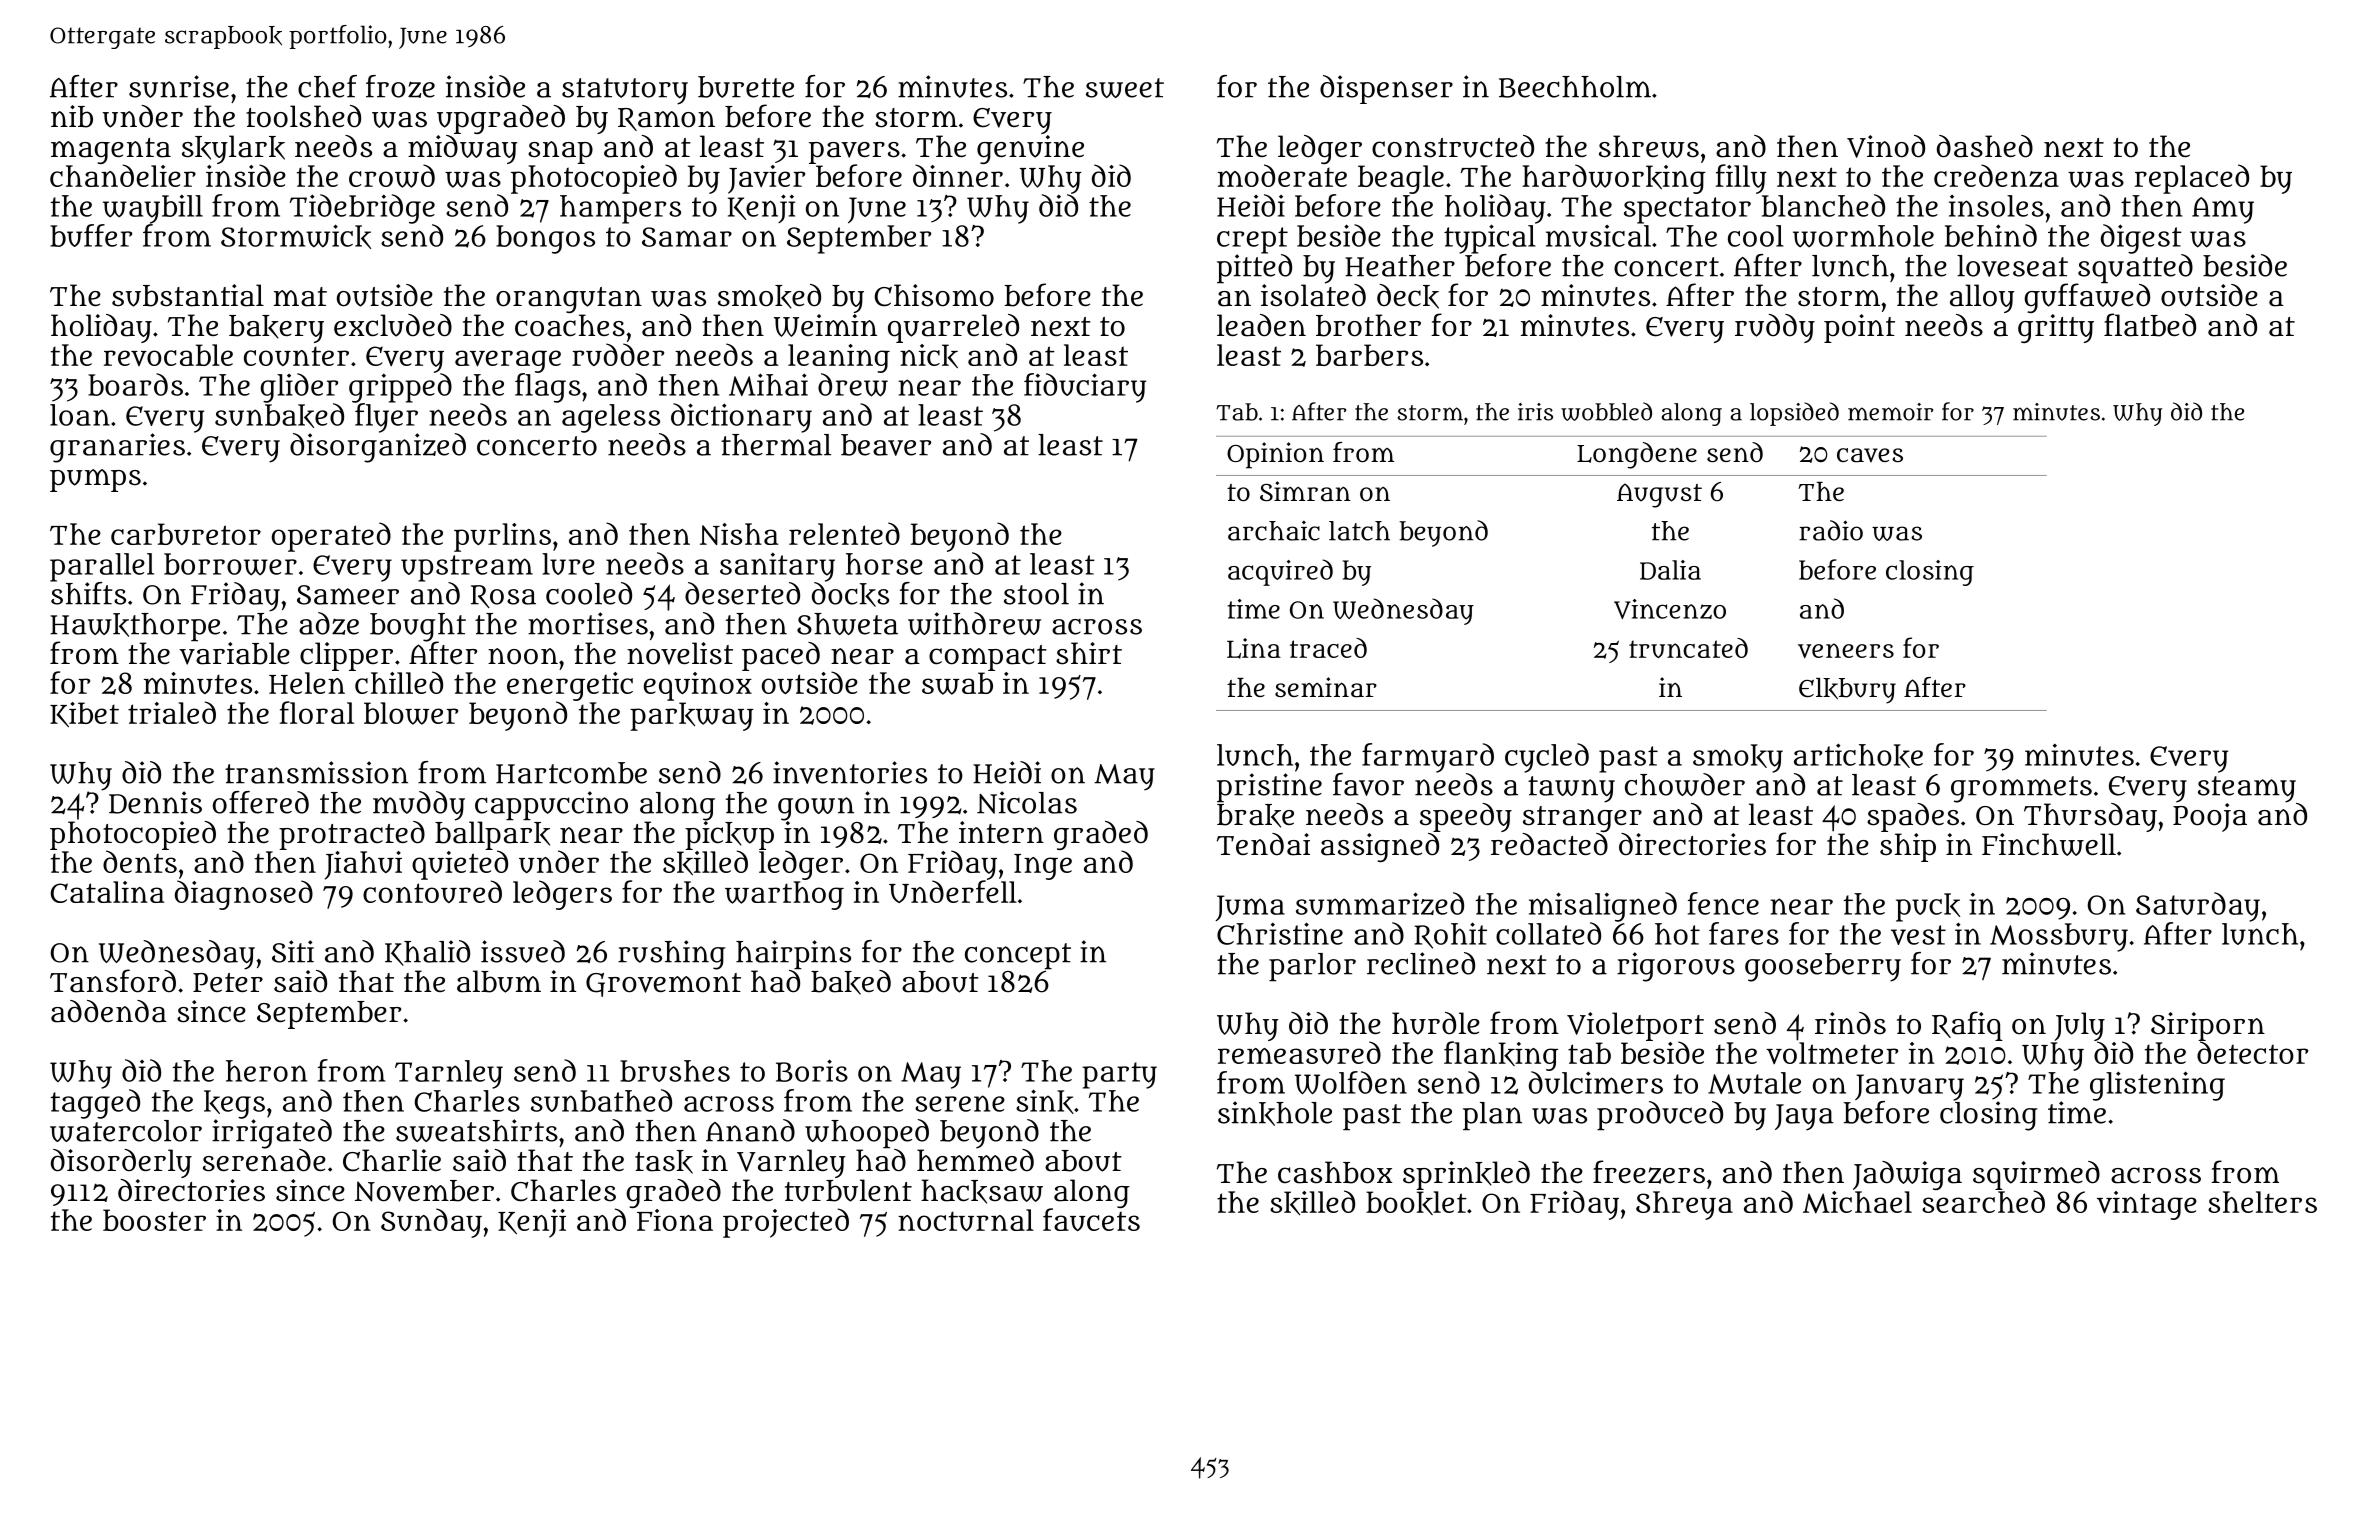 The image size is (2380, 1540). Describe the element at coordinates (316, 772) in the screenshot. I see `transmission` at that location.
